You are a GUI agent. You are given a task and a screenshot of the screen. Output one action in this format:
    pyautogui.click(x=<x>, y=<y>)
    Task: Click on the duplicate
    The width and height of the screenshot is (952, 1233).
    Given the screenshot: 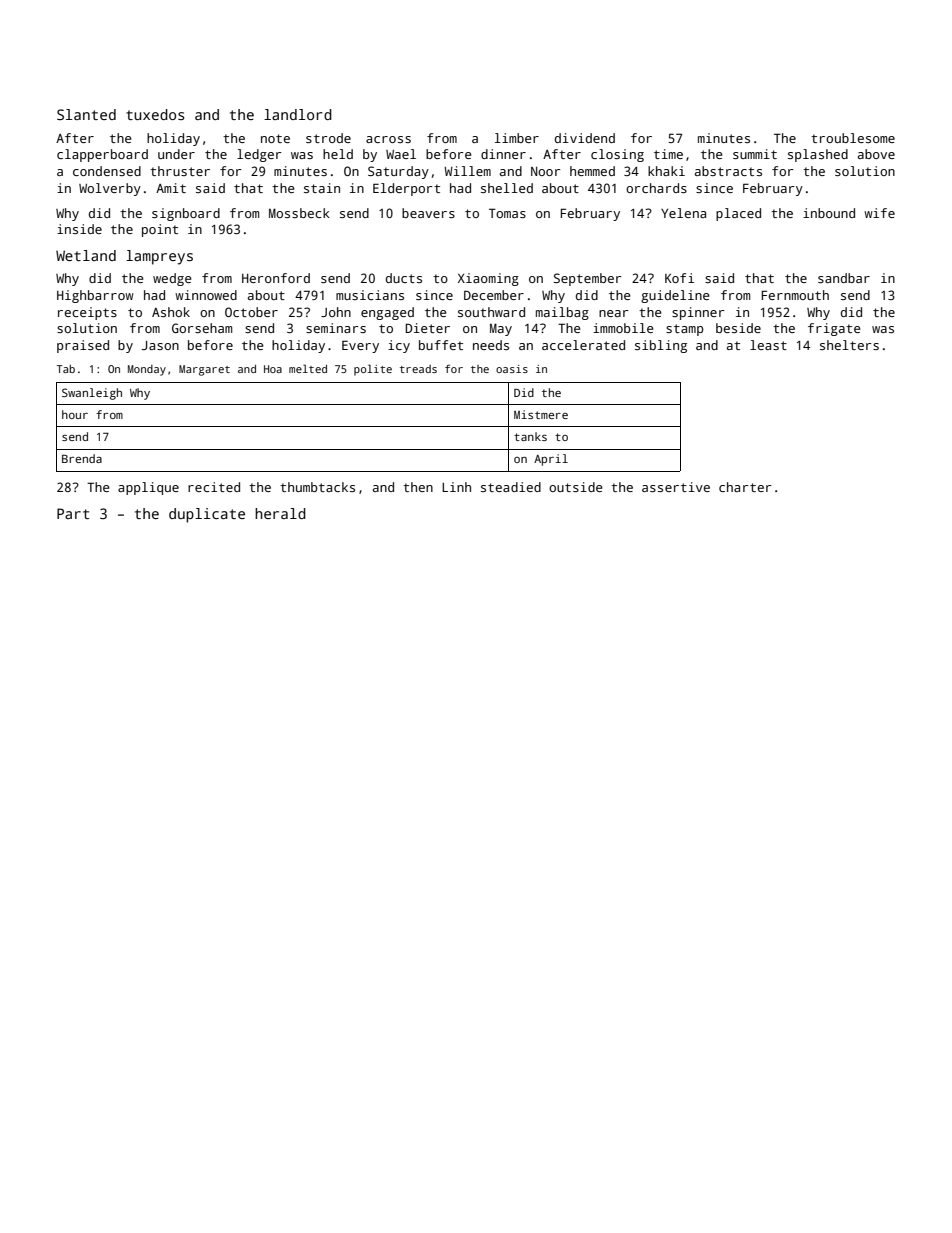 What is the action you would take?
    pyautogui.click(x=207, y=515)
